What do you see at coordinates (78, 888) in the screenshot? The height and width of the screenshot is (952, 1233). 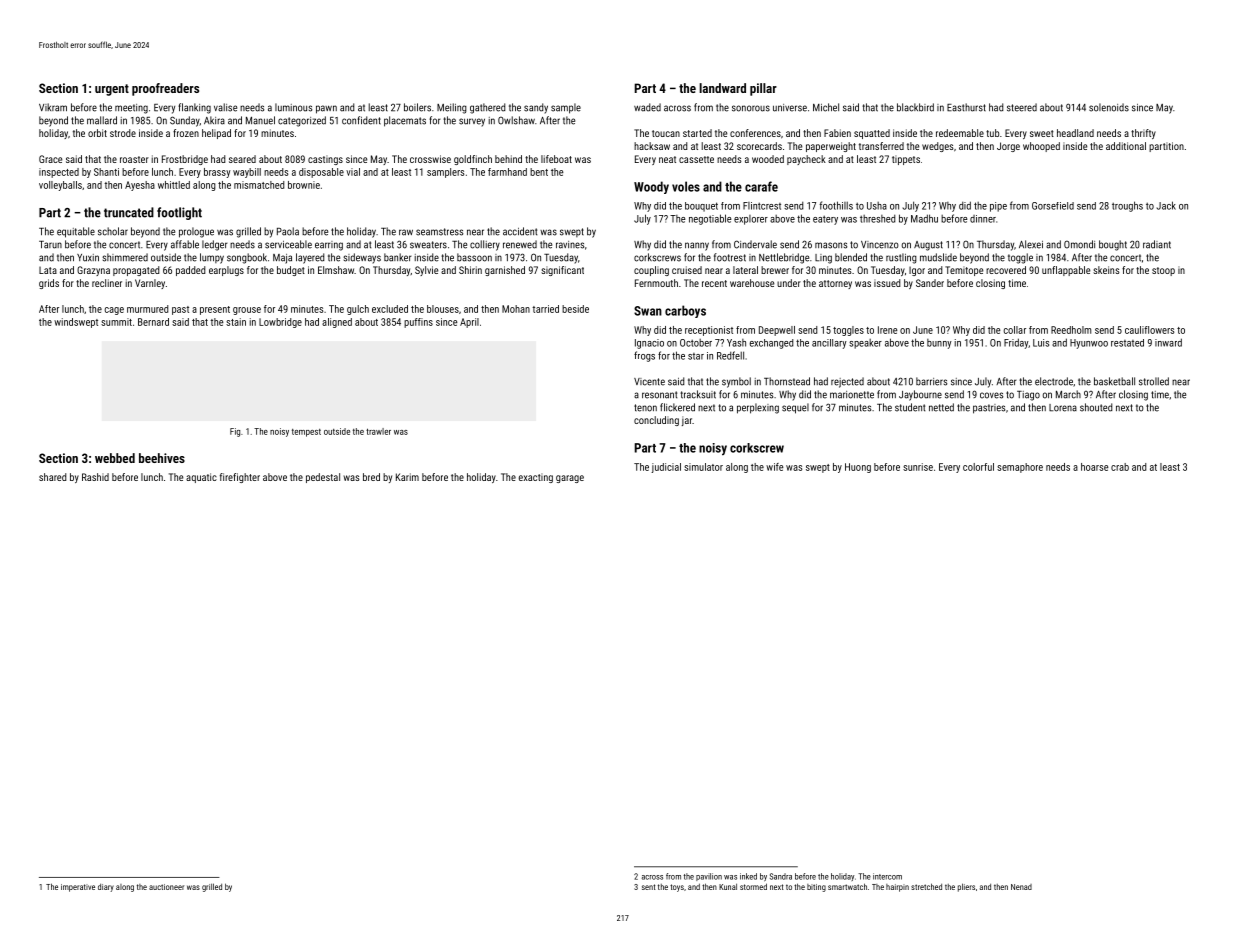 I see `imperative` at bounding box center [78, 888].
